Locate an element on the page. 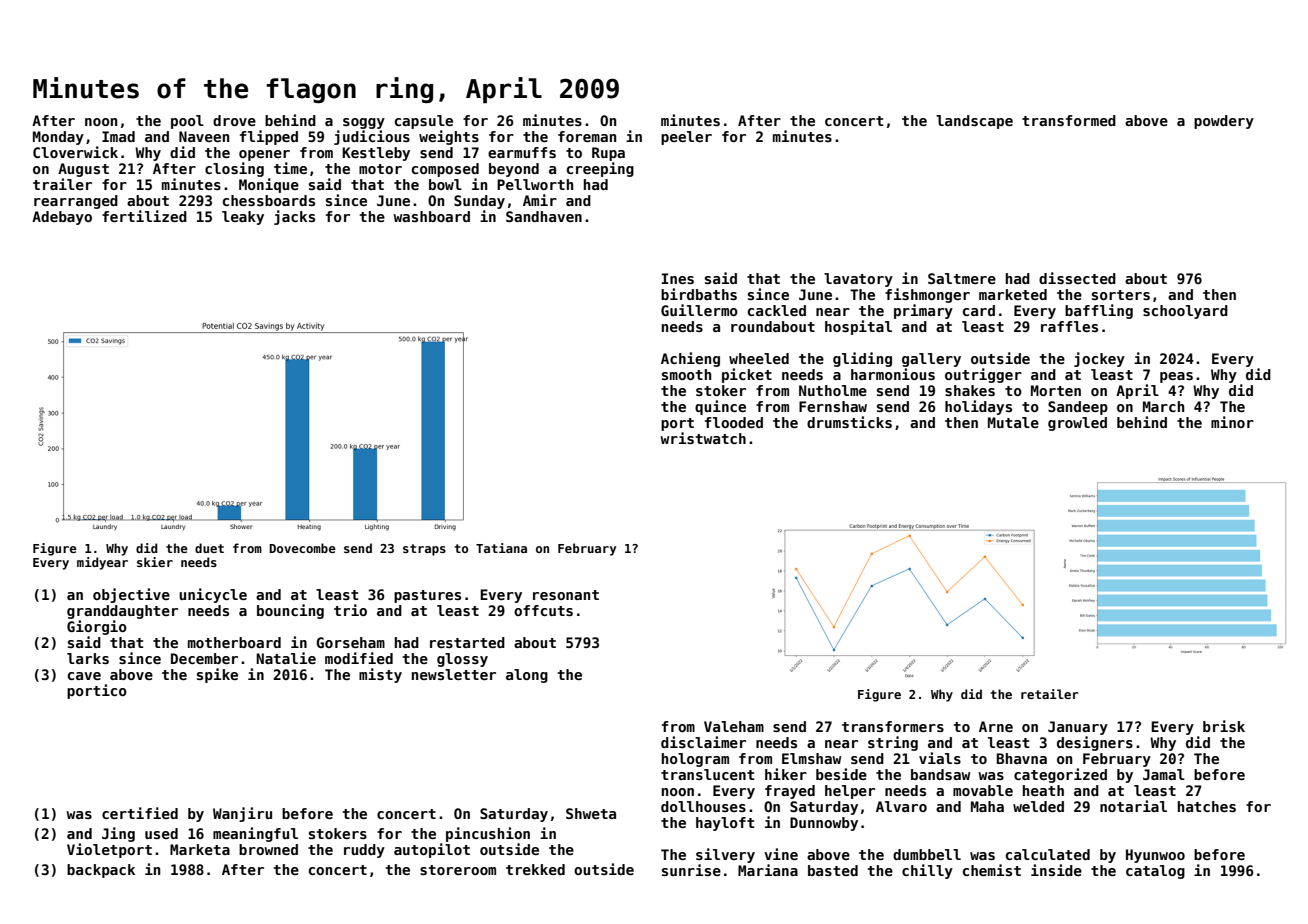  cave is located at coordinates (84, 676).
